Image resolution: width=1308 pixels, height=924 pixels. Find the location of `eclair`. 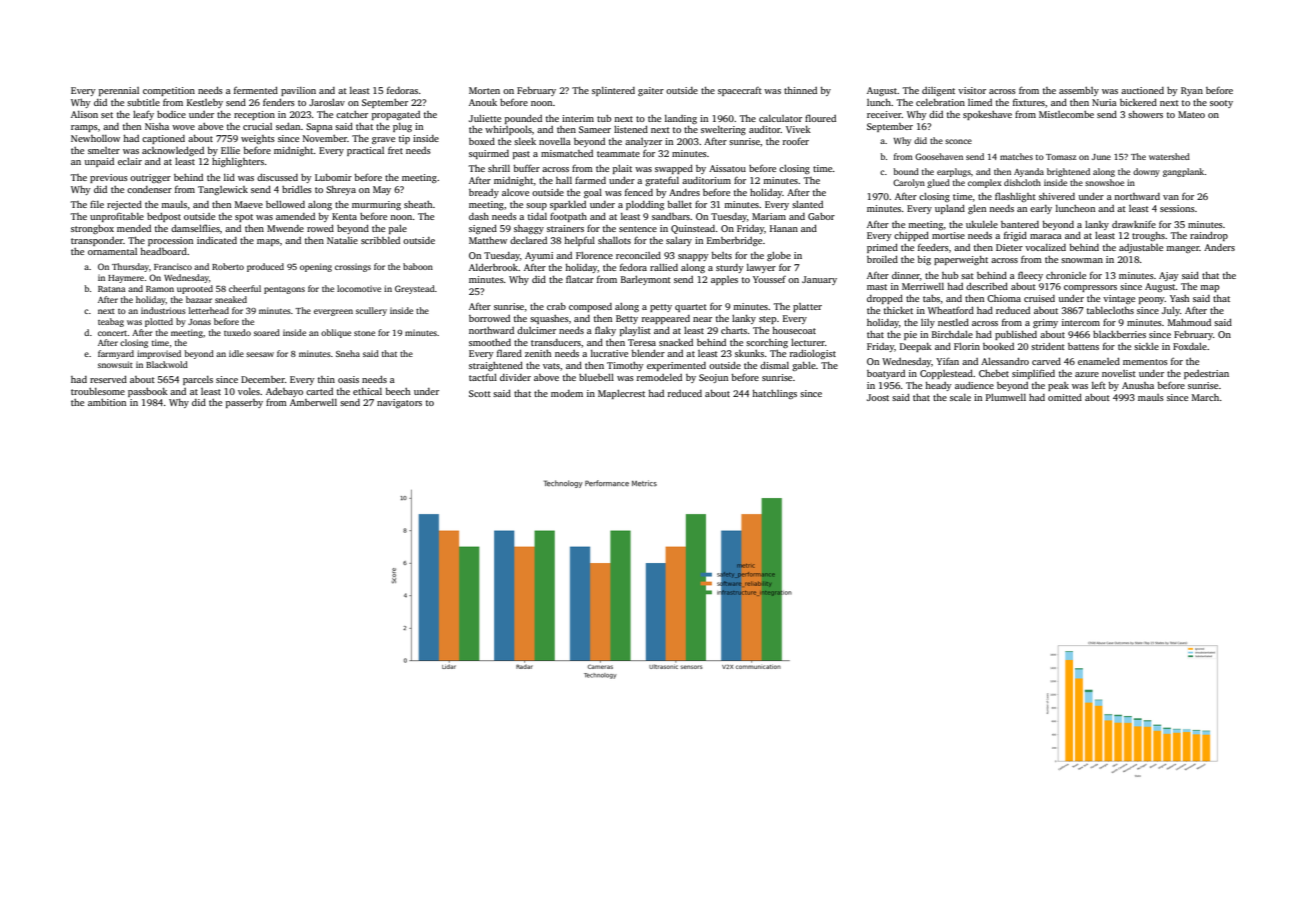

eclair is located at coordinates (130, 161).
